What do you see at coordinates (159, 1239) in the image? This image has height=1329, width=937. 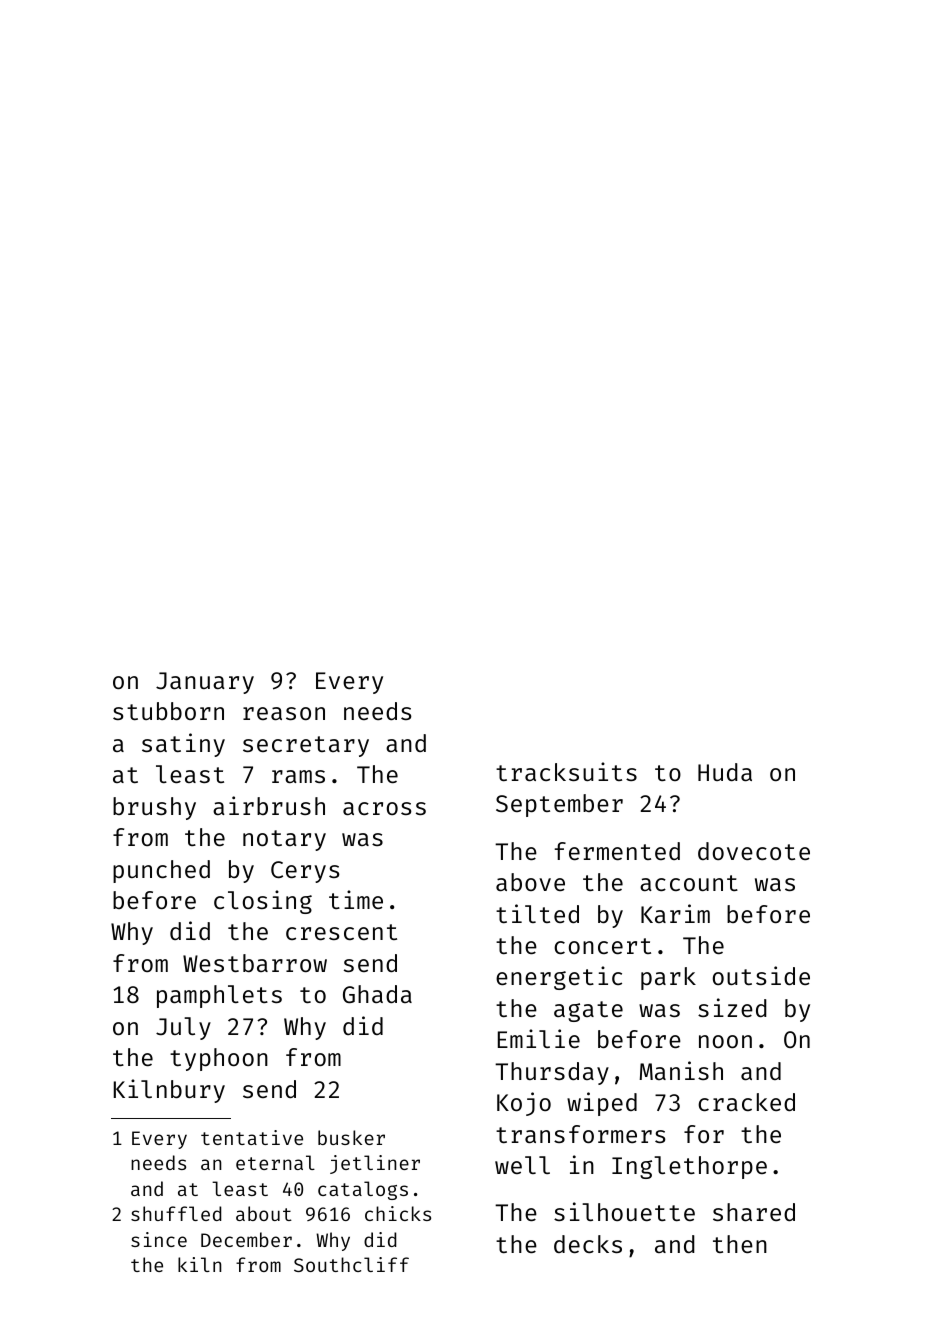 I see `since` at bounding box center [159, 1239].
